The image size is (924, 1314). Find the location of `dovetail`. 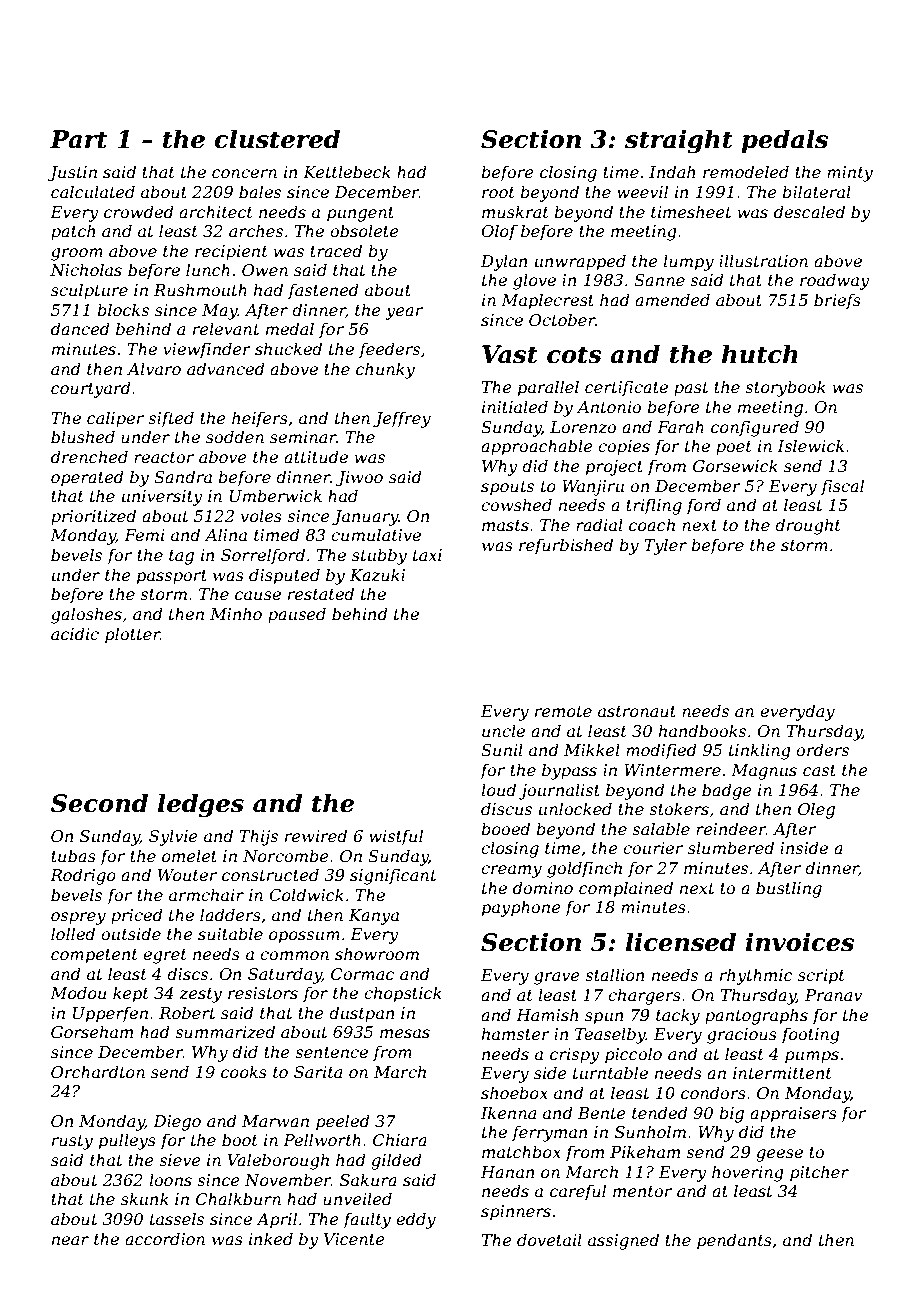

dovetail is located at coordinates (549, 1239).
